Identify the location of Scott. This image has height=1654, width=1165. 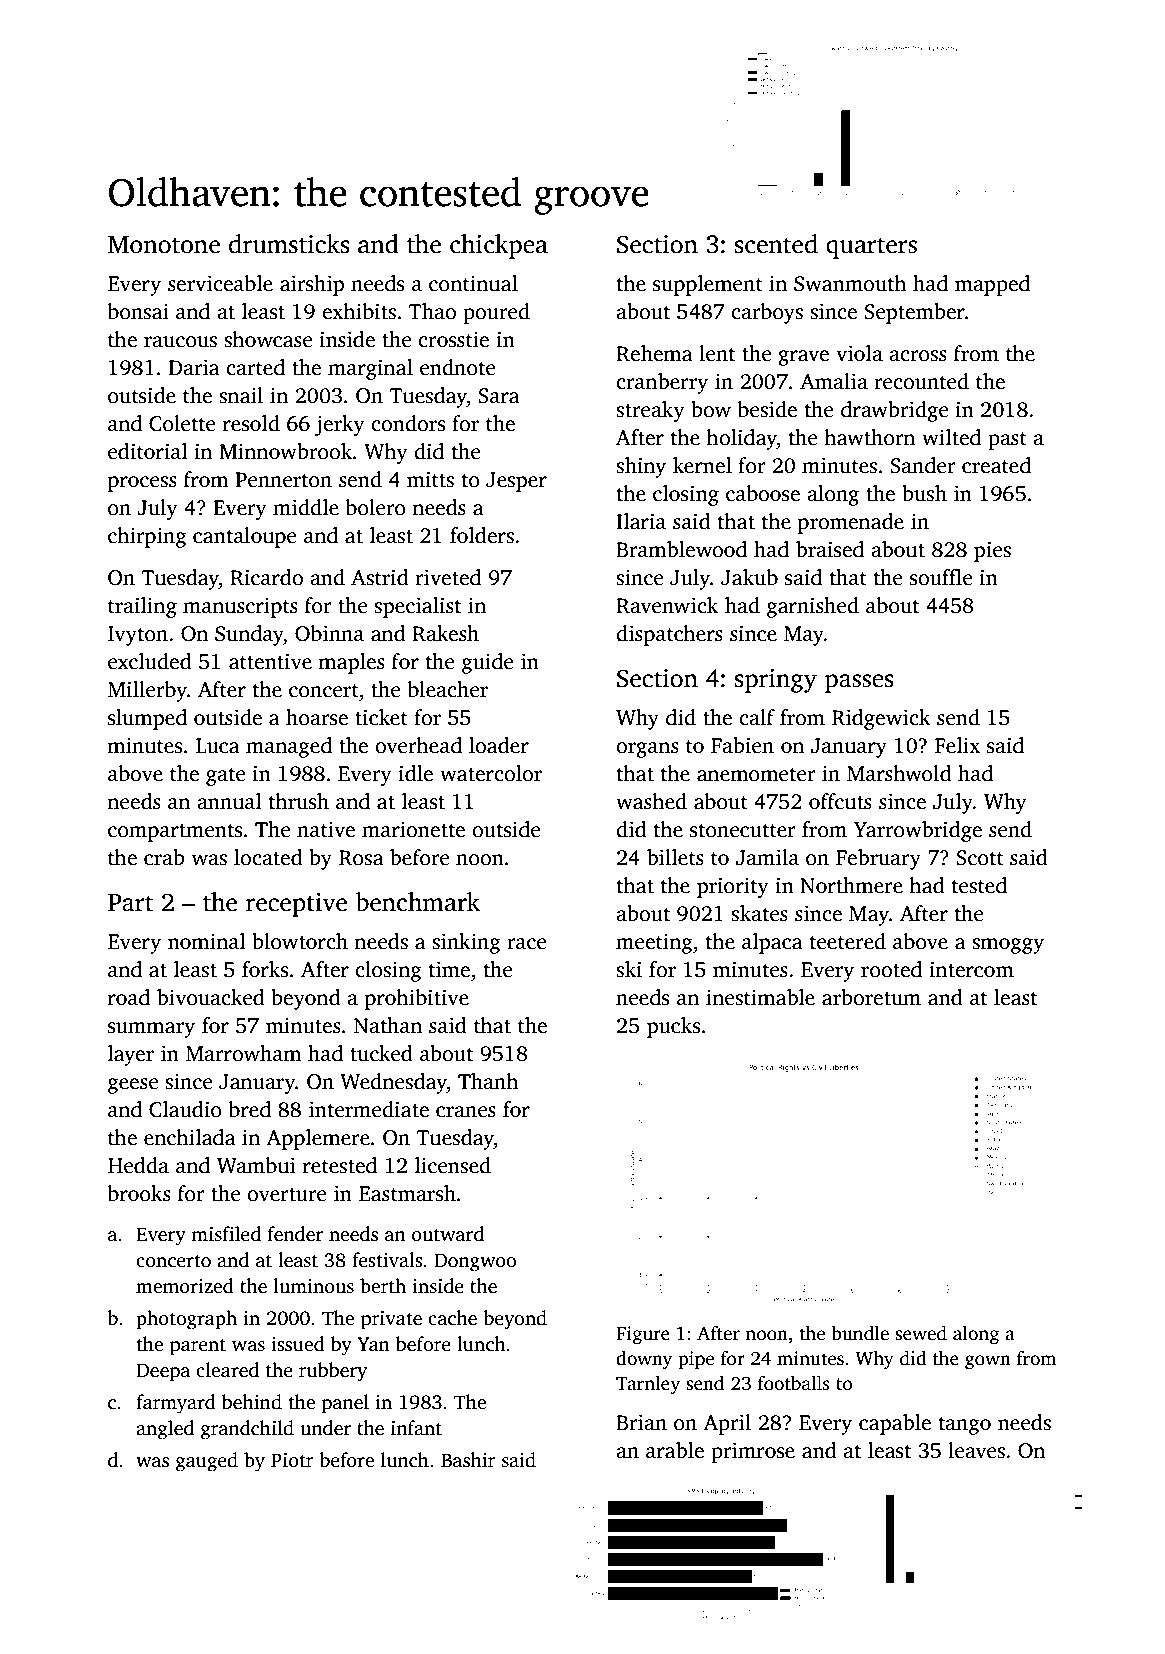
(980, 858).
